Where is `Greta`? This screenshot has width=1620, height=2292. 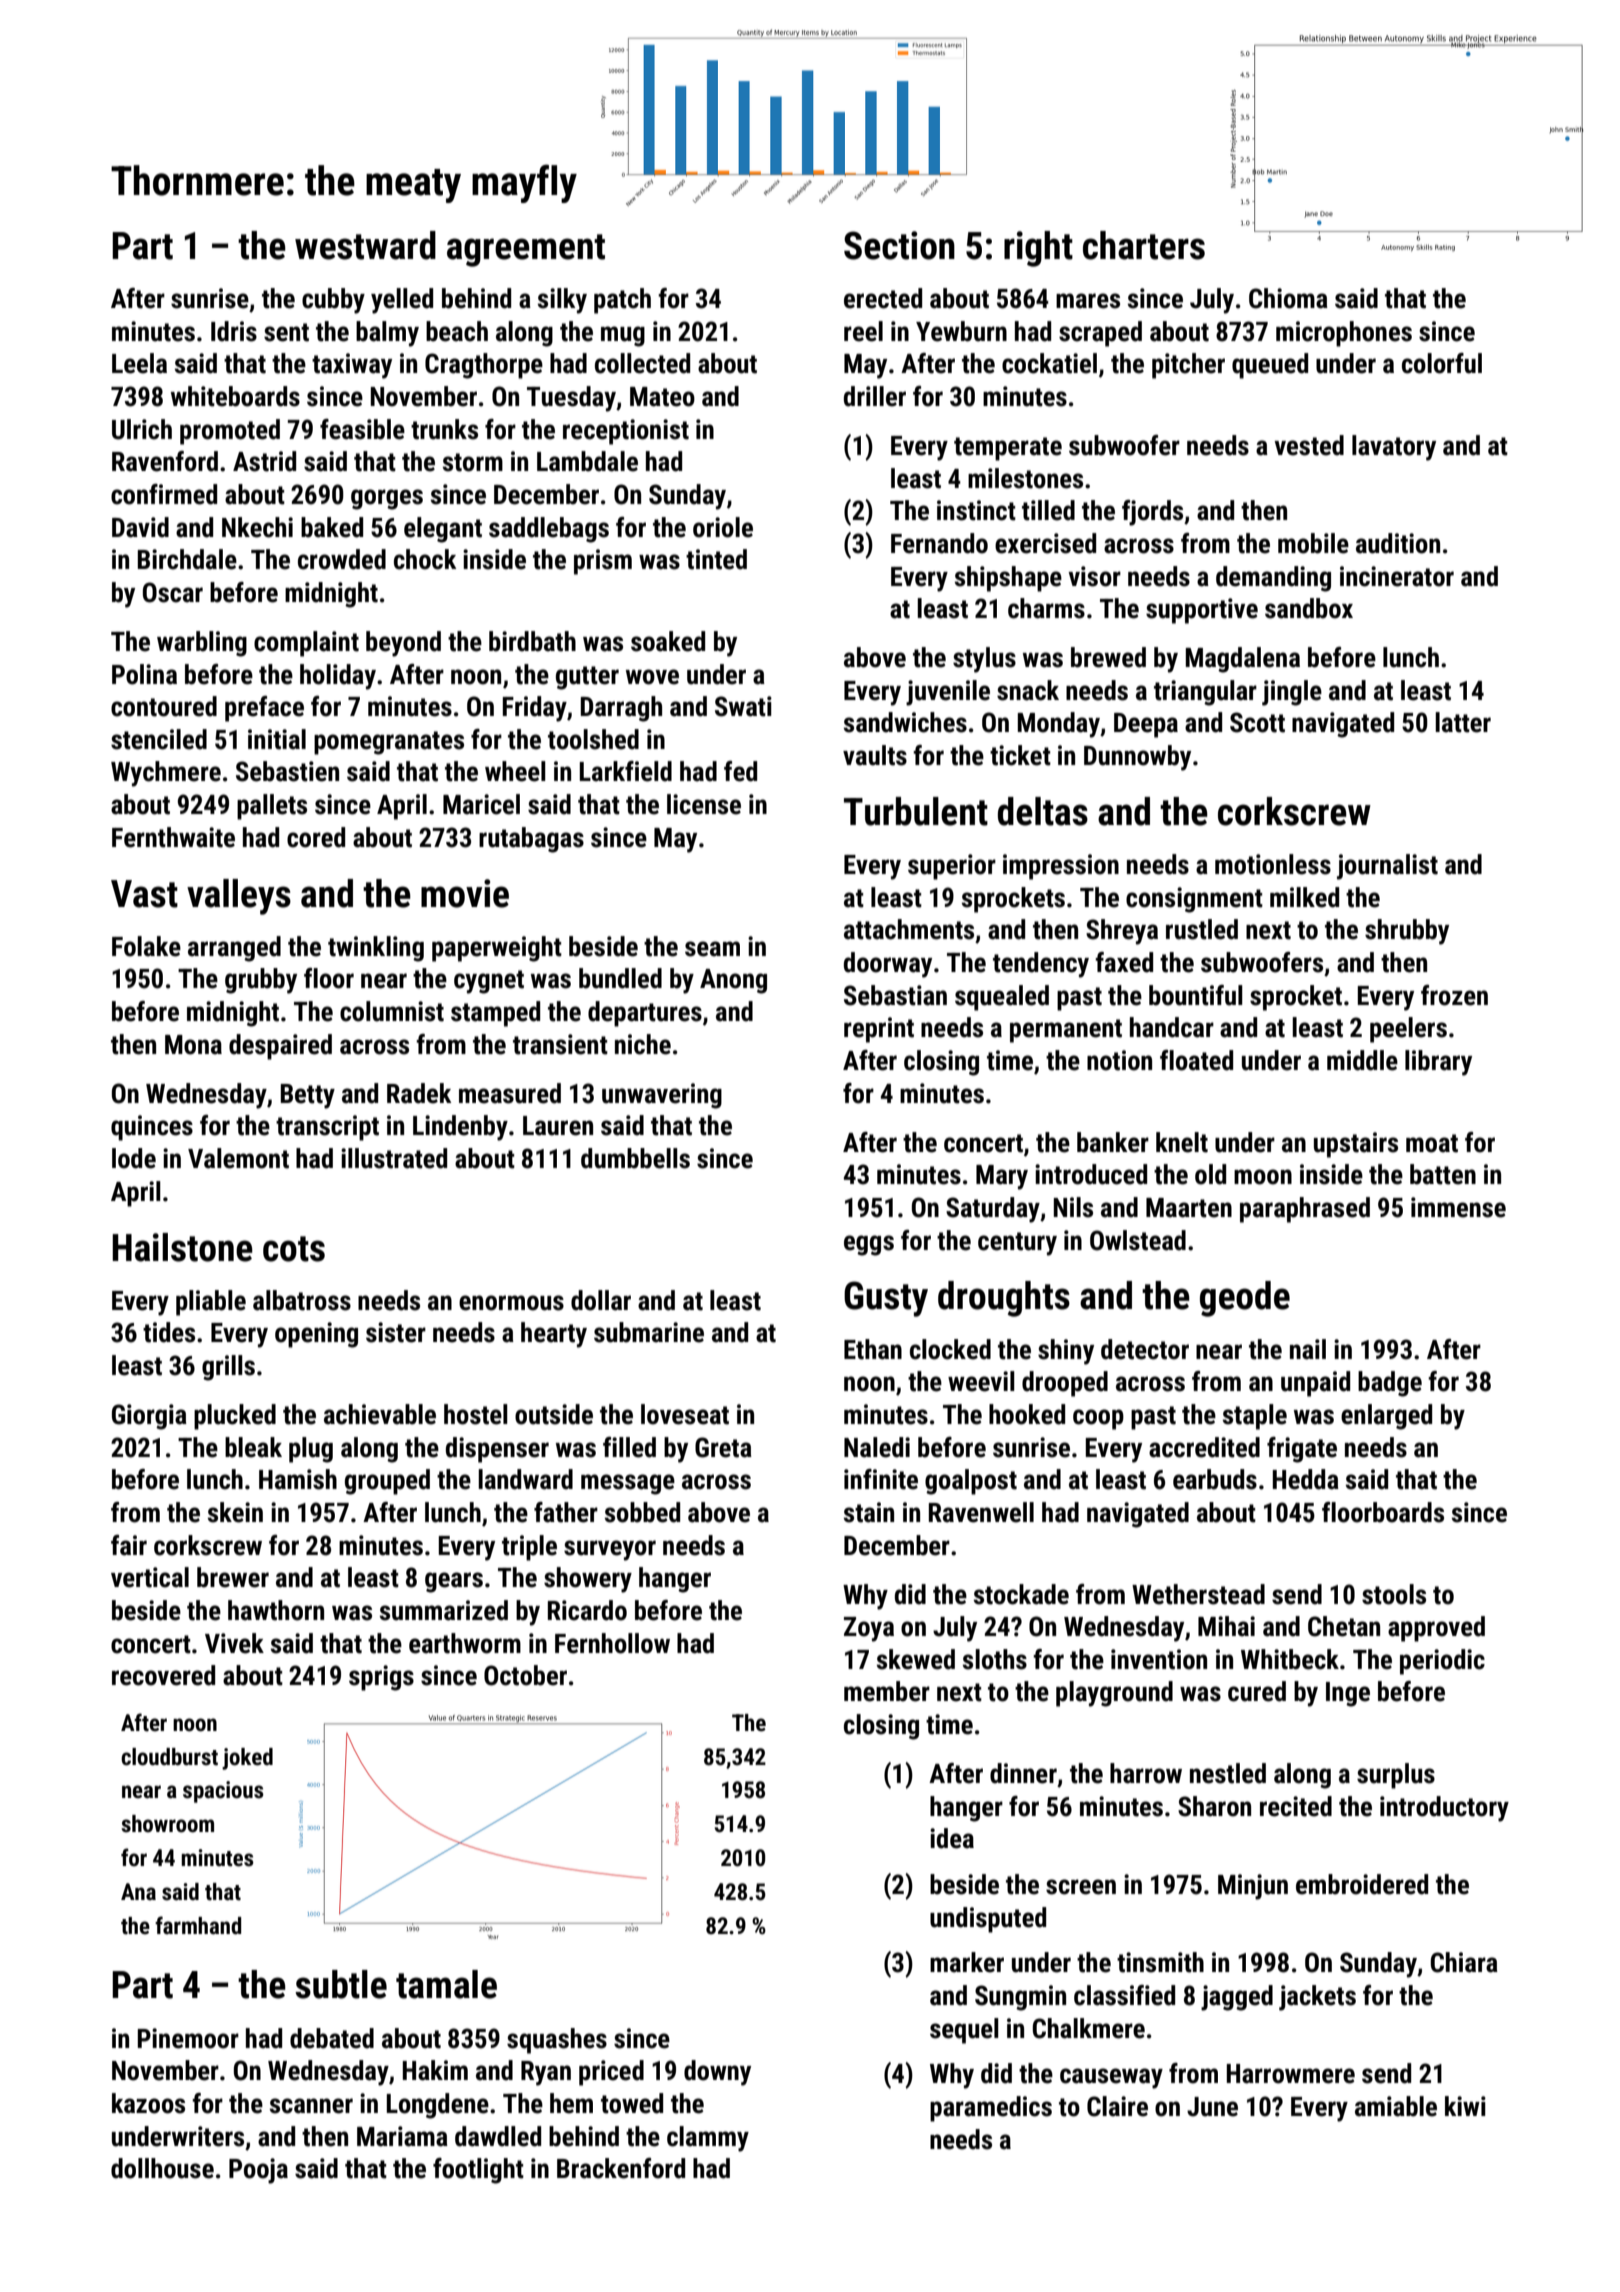
Greta is located at coordinates (723, 1447).
